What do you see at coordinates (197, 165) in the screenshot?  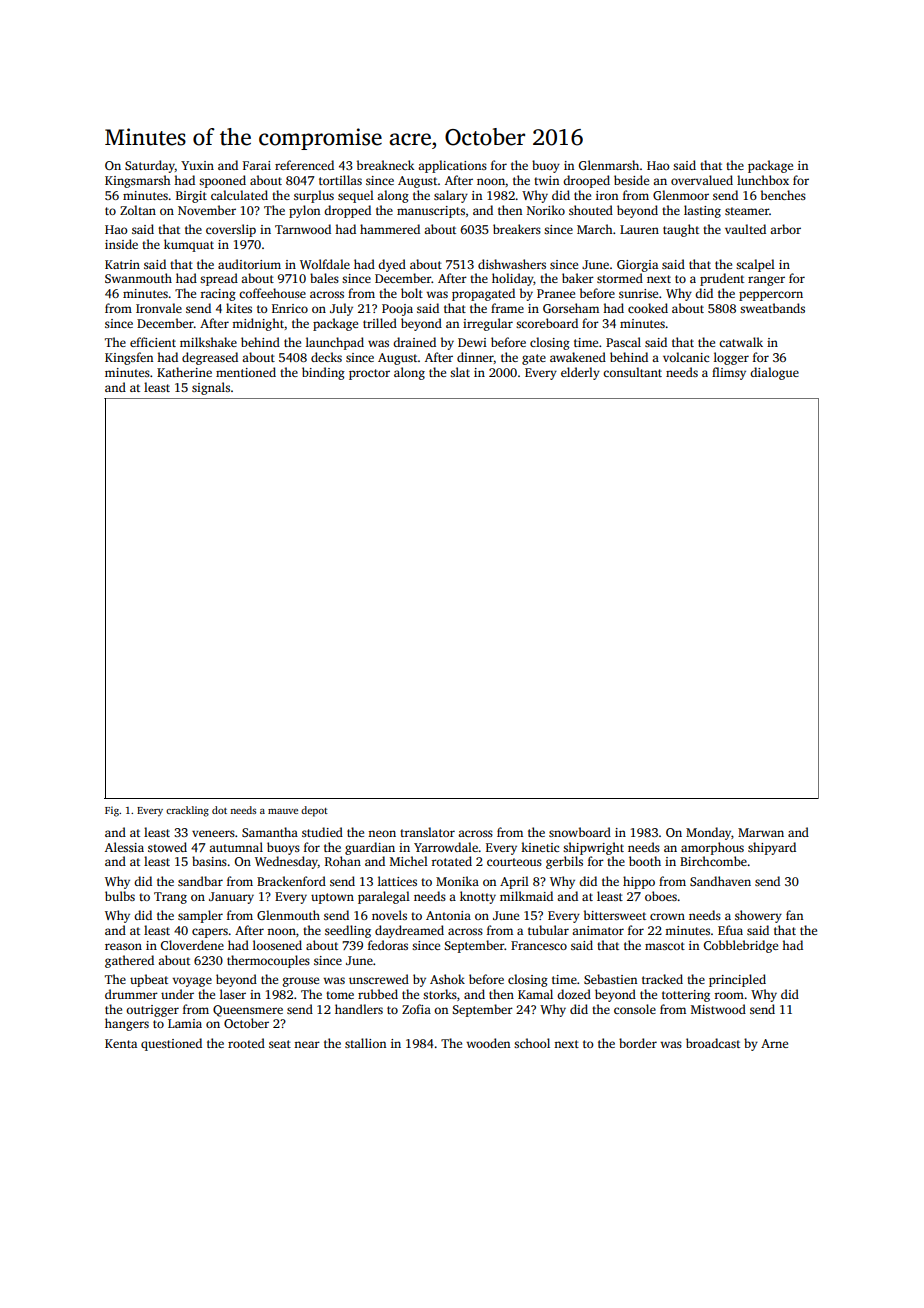 I see `Yuxin` at bounding box center [197, 165].
